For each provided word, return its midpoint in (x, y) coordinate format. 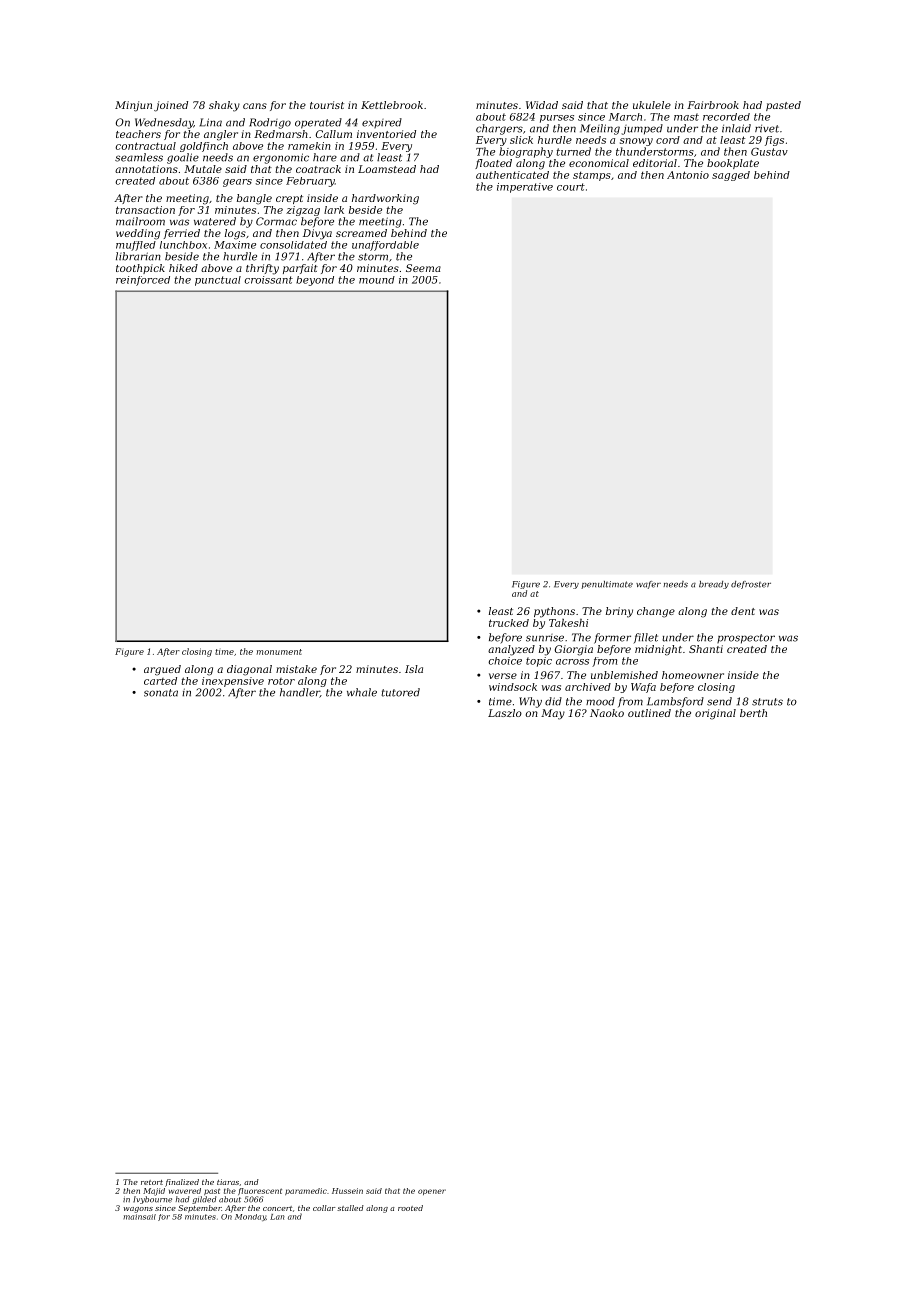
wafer (648, 585)
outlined (649, 713)
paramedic (306, 1191)
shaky (224, 106)
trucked (509, 623)
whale (362, 692)
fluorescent (260, 1191)
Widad (542, 105)
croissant (268, 280)
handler (300, 693)
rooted (410, 1208)
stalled (350, 1208)
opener (432, 1192)
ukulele (652, 105)
